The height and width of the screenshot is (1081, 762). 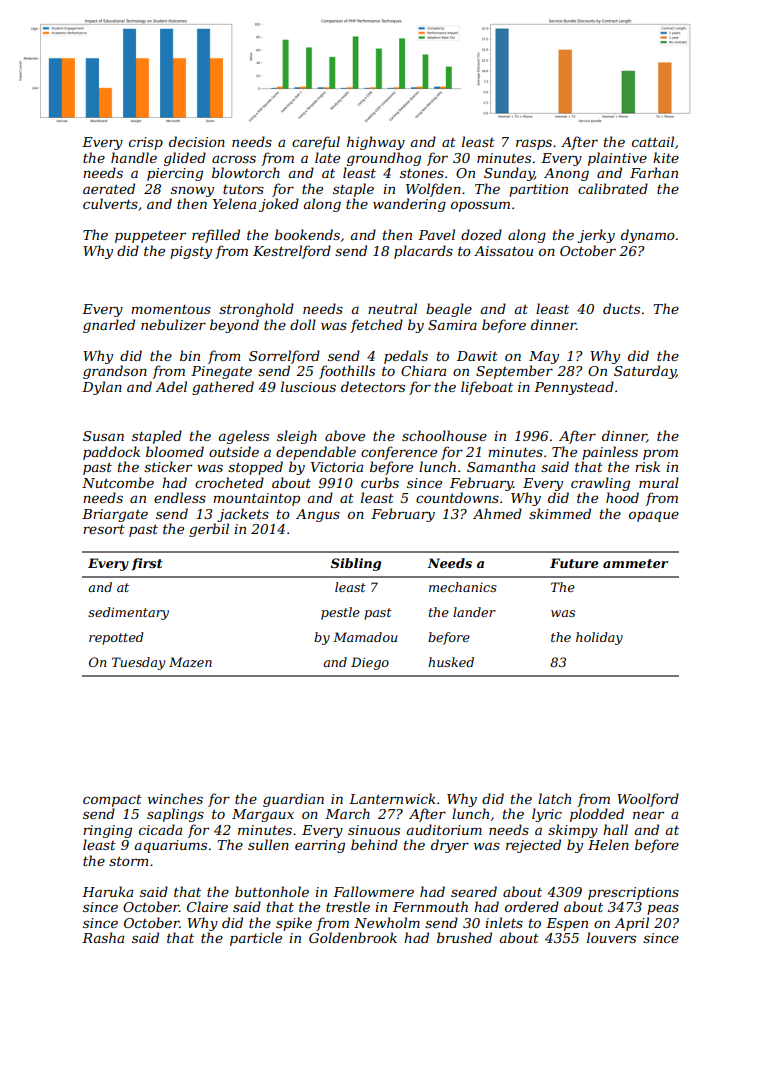 I want to click on crocheted, so click(x=229, y=482).
